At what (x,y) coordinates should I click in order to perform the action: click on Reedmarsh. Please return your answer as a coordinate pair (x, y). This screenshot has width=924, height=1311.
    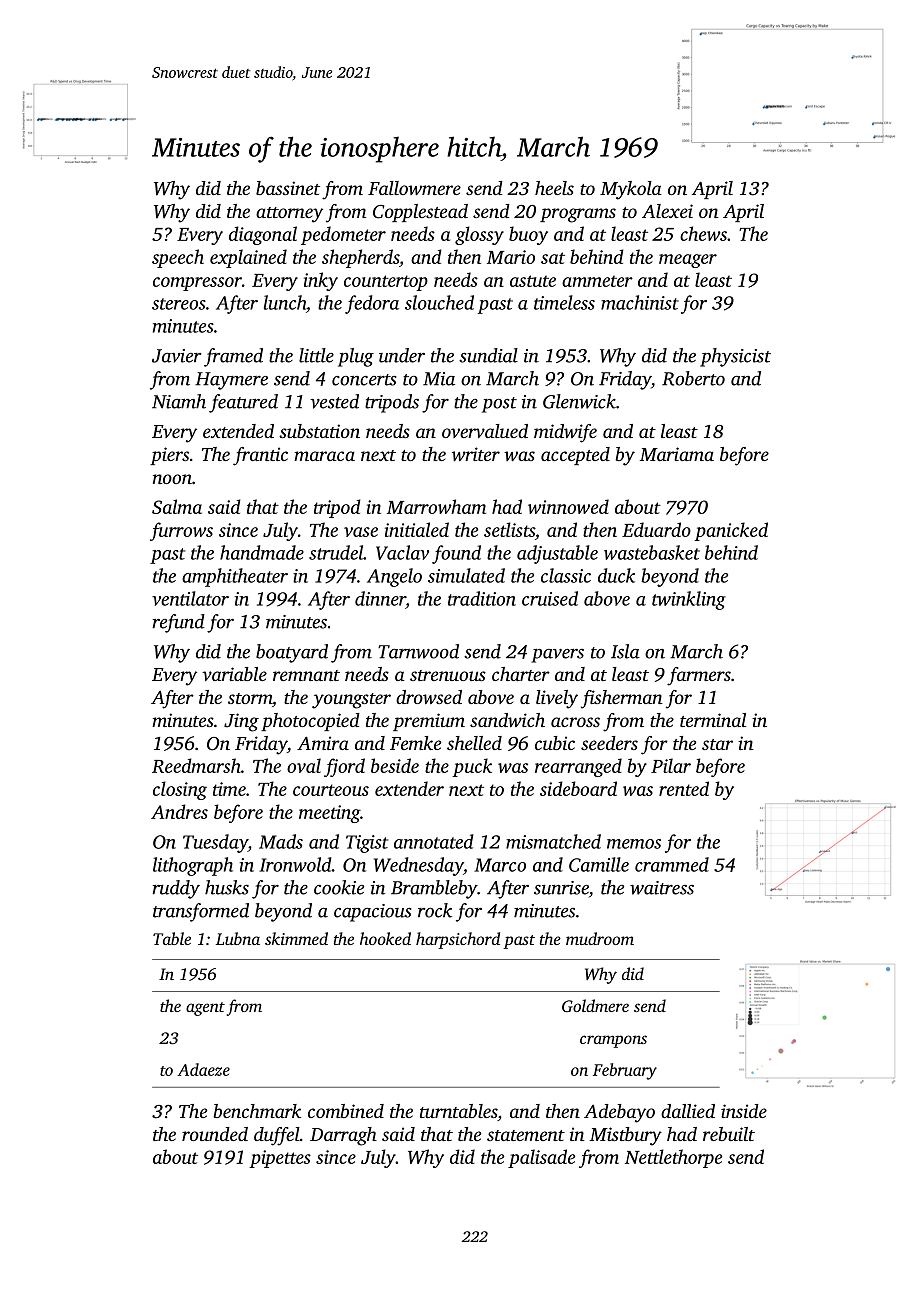
    Looking at the image, I should click on (196, 765).
